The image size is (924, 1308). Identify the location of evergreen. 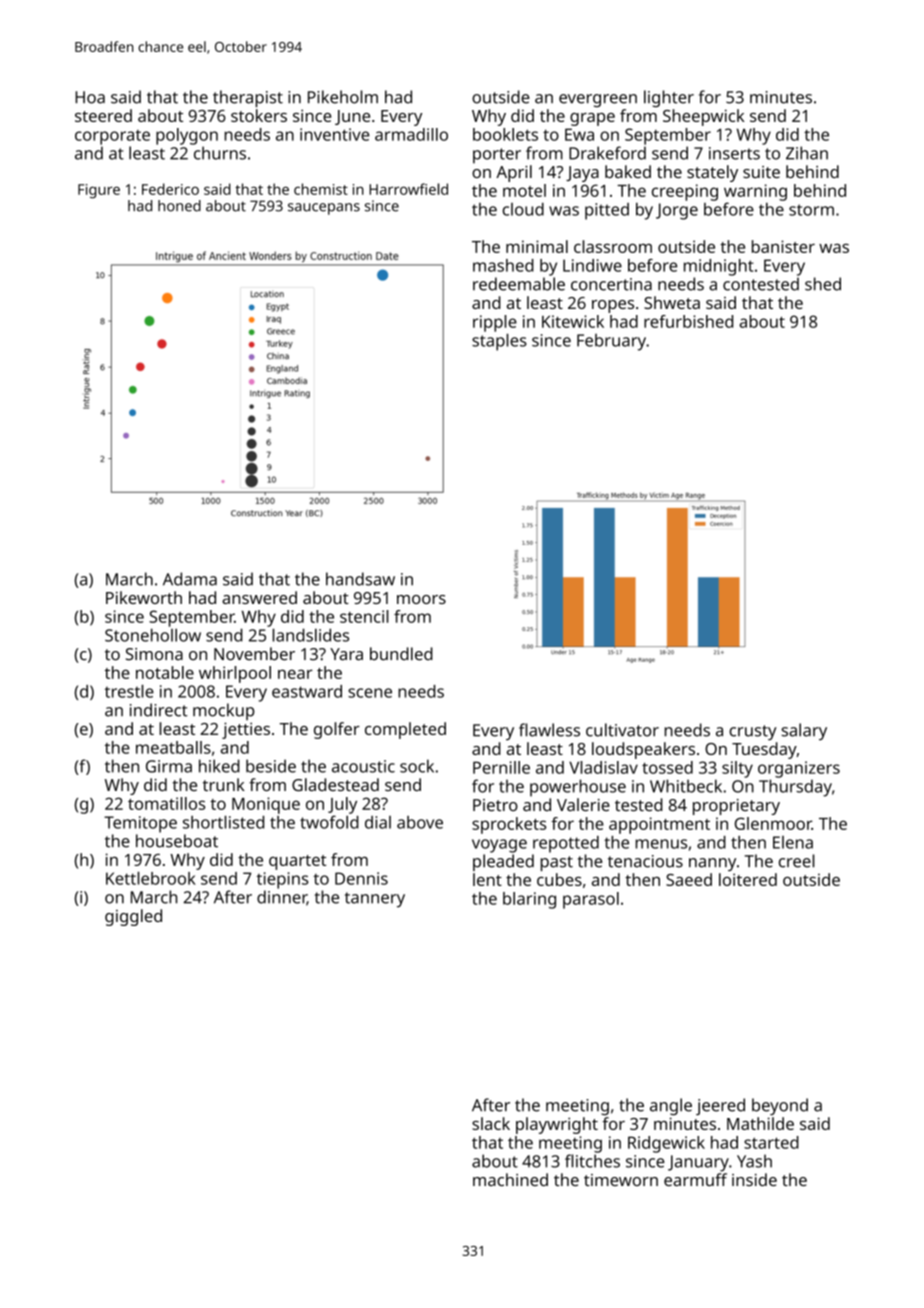
(598, 100).
